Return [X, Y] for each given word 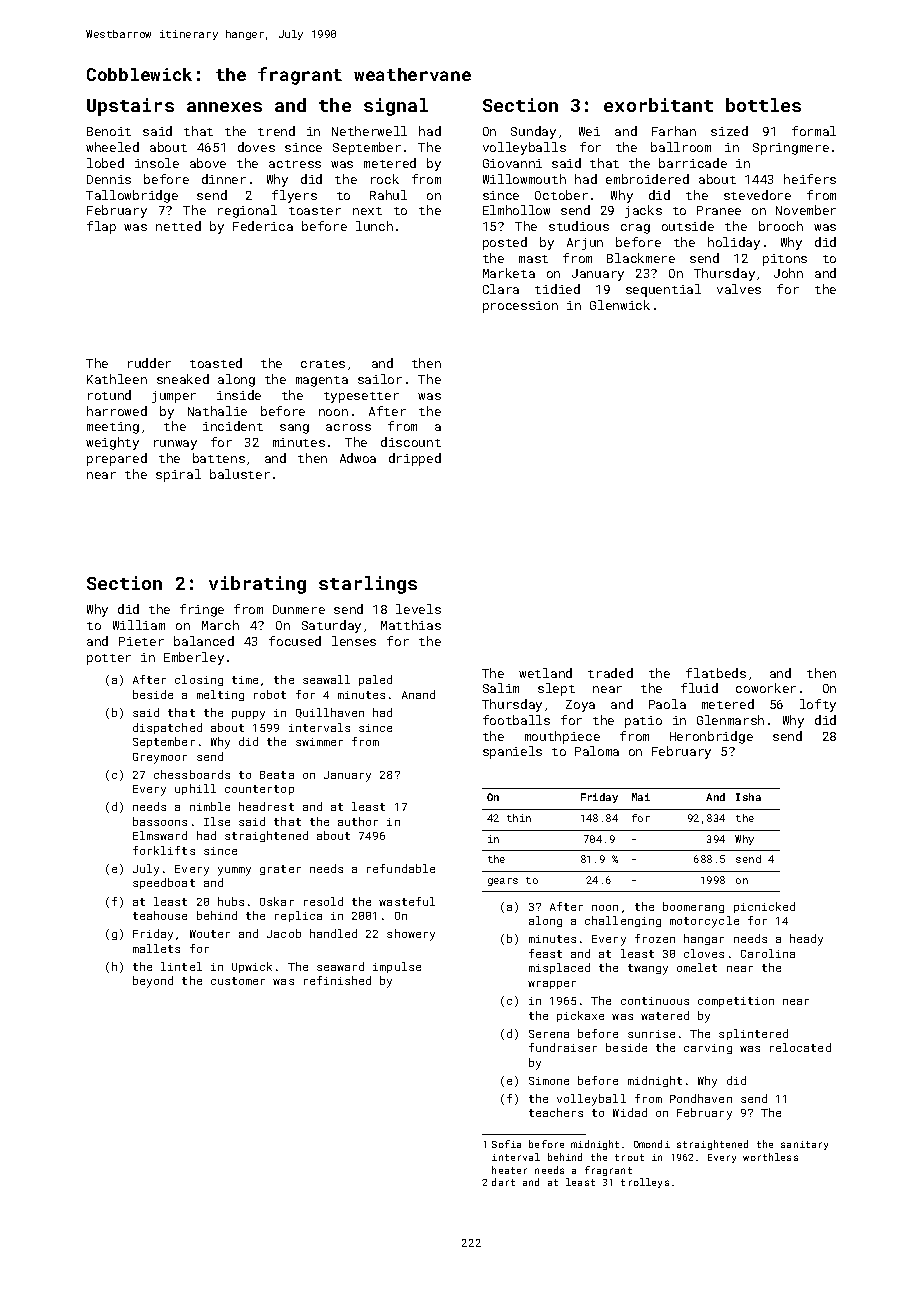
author [358, 821]
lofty [818, 705]
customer [238, 981]
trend [276, 131]
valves [739, 289]
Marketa [509, 273]
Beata [277, 775]
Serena [549, 1034]
